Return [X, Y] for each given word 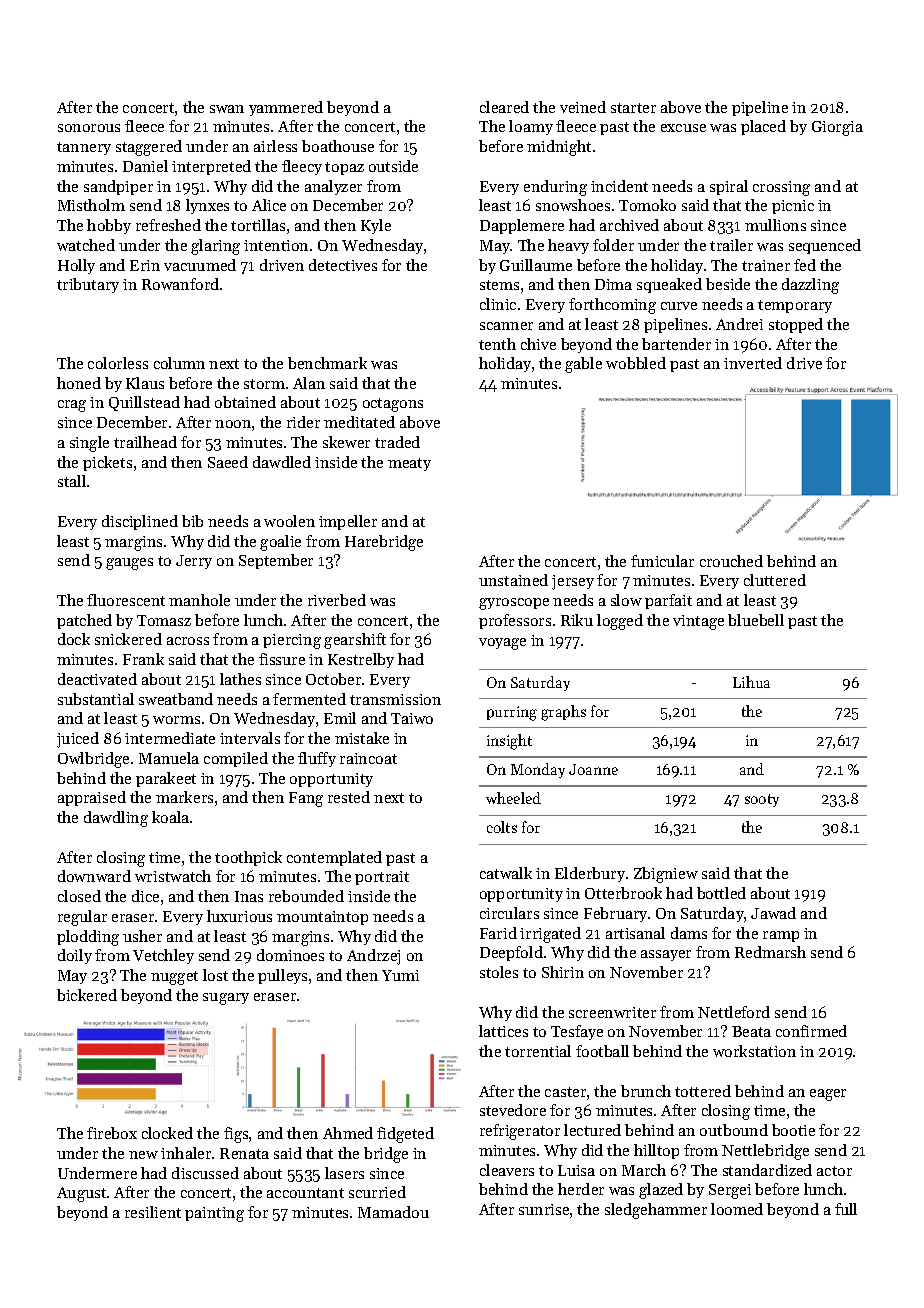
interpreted [211, 167]
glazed [661, 1191]
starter [633, 108]
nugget [174, 978]
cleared [504, 107]
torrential [538, 1051]
